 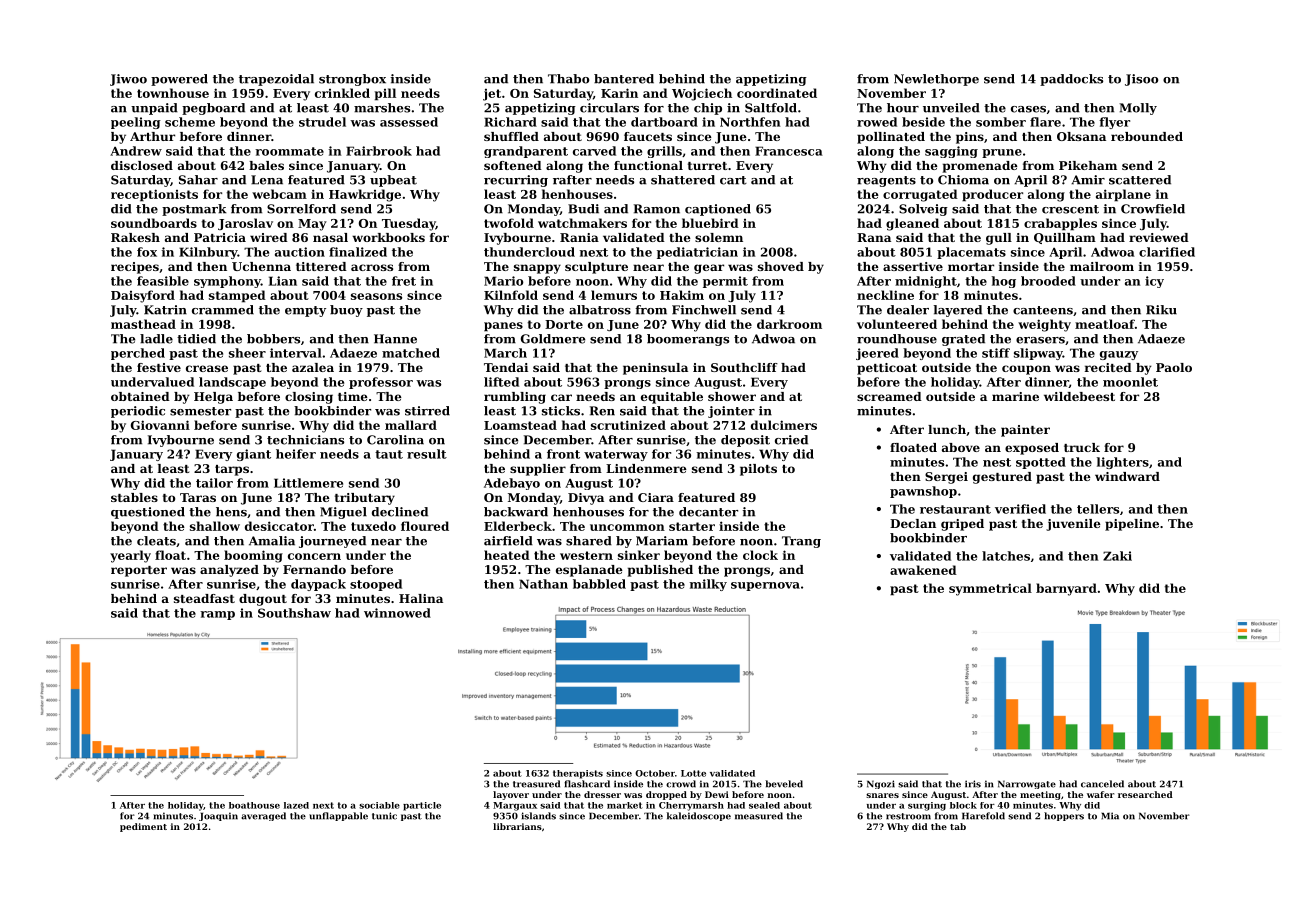 I want to click on beveled, so click(x=784, y=784).
